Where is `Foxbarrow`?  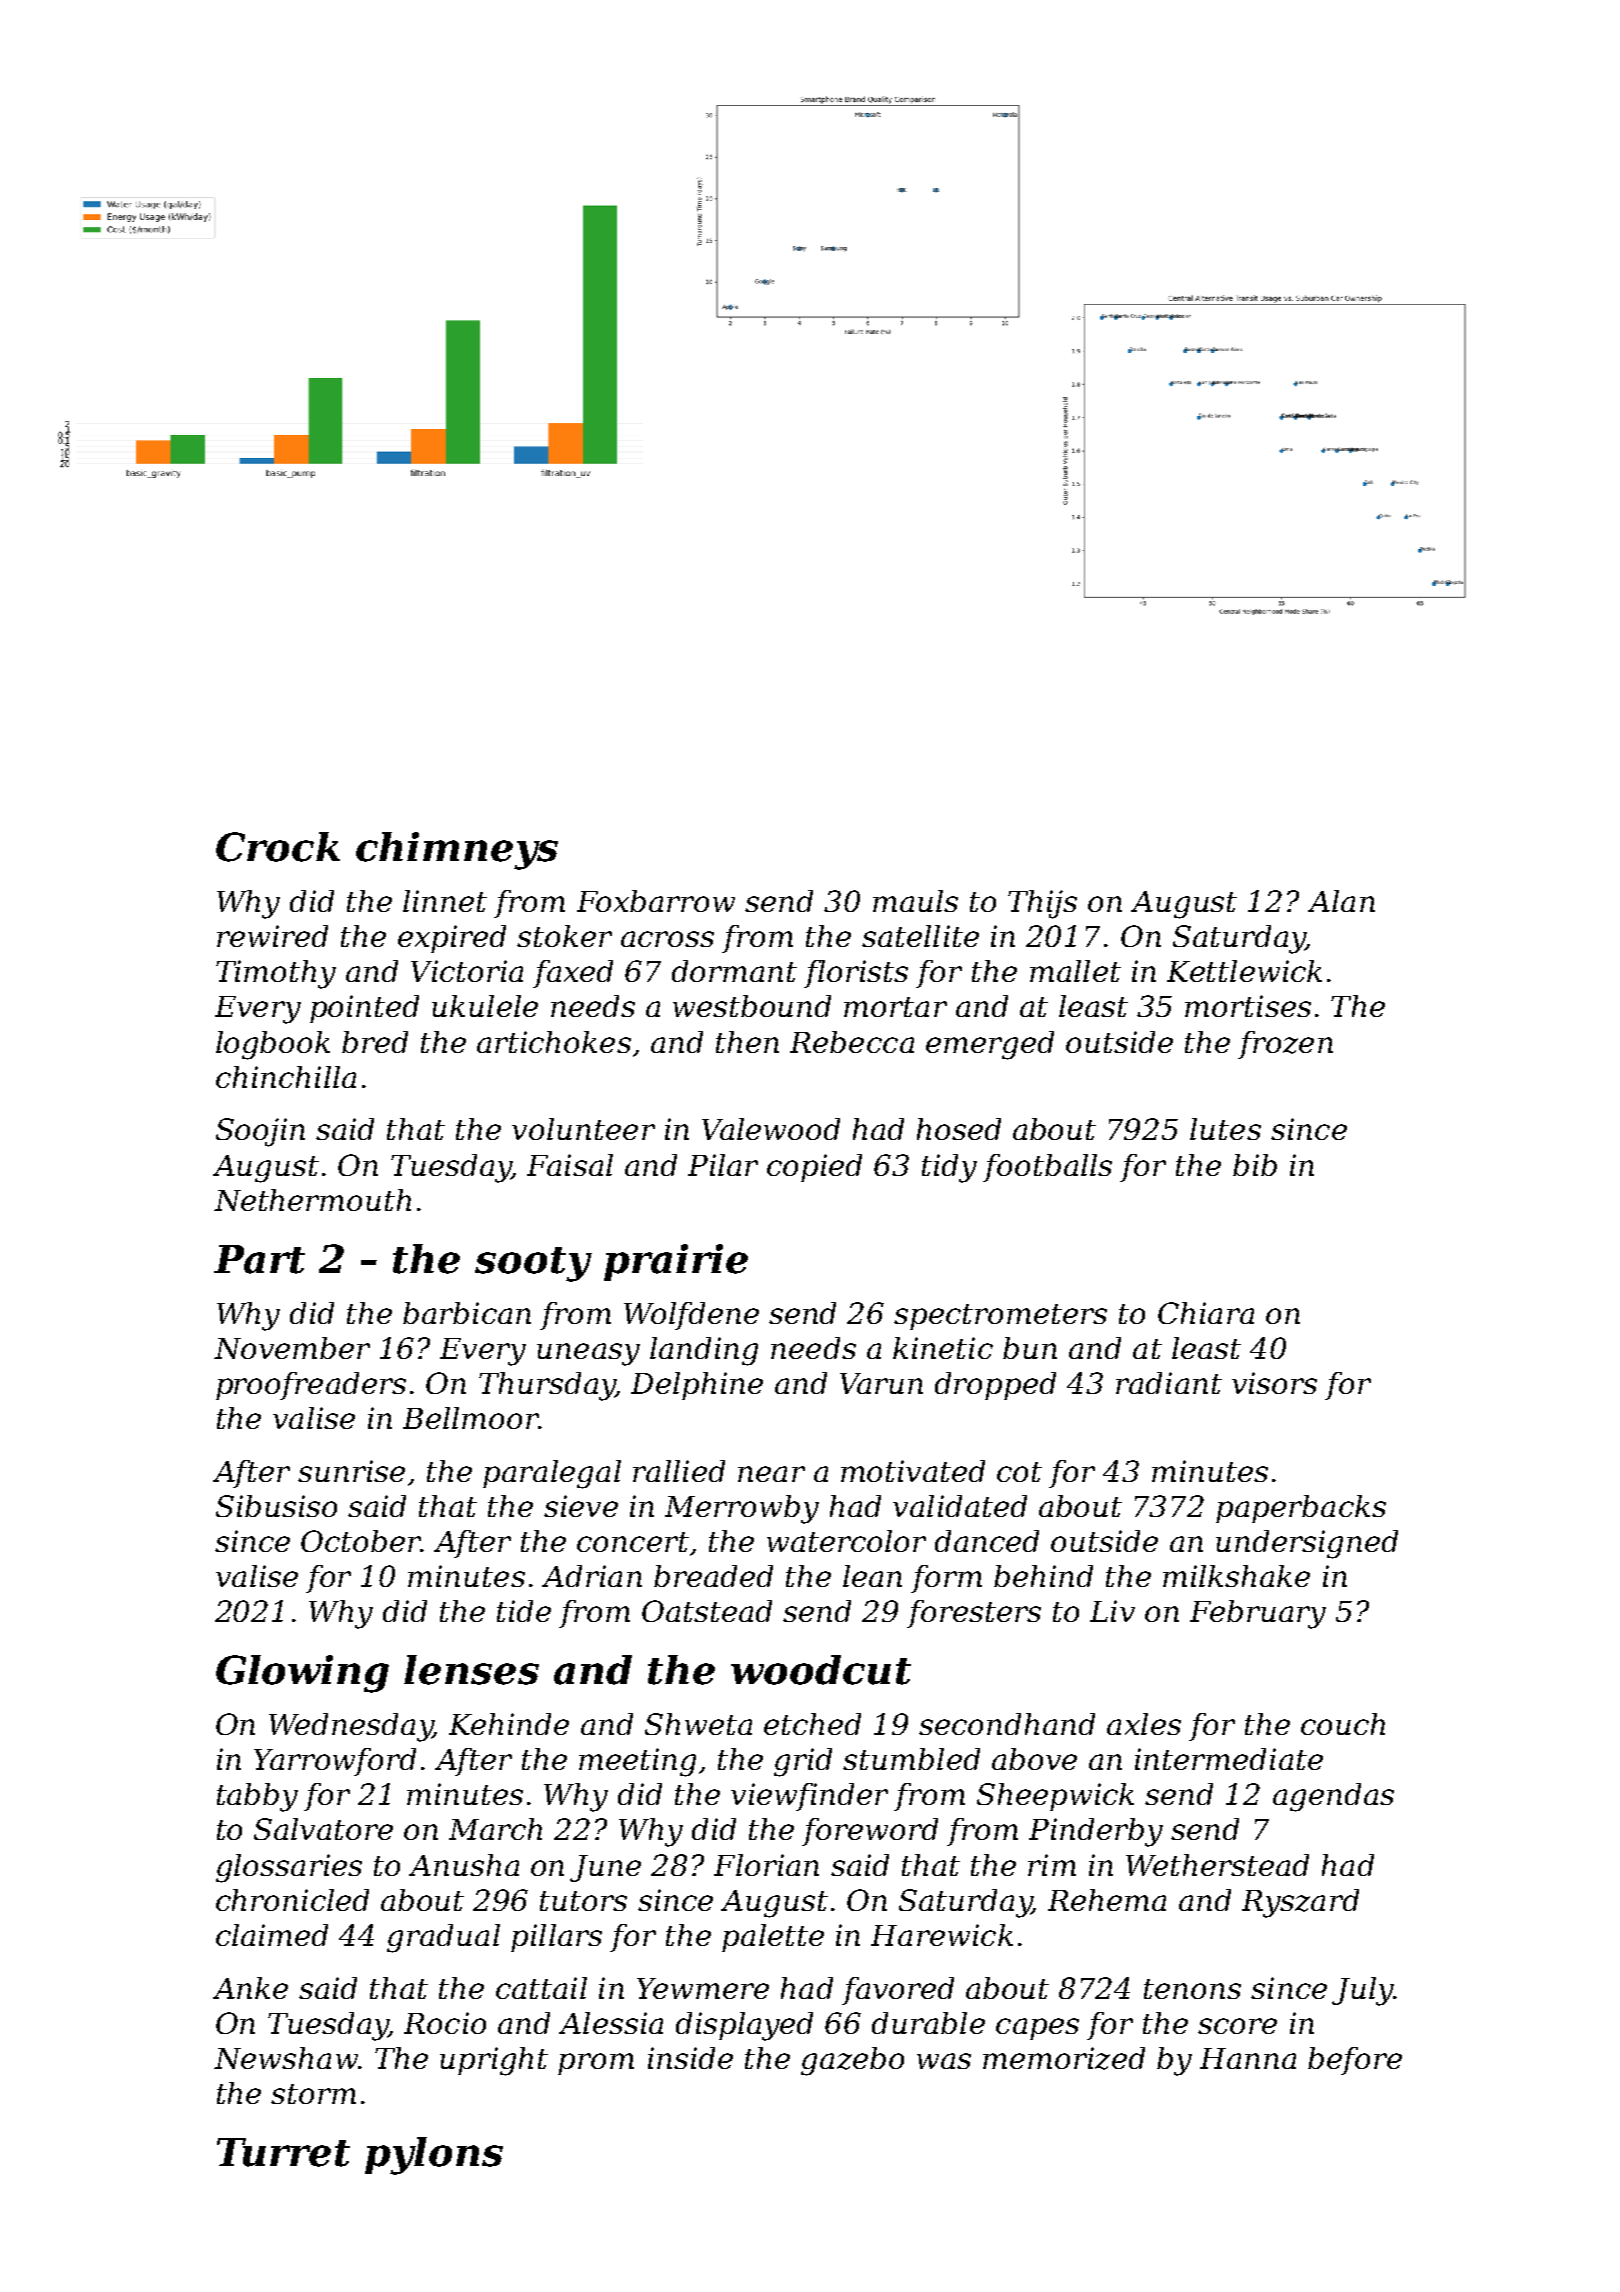
Foxbarrow is located at coordinates (656, 901).
